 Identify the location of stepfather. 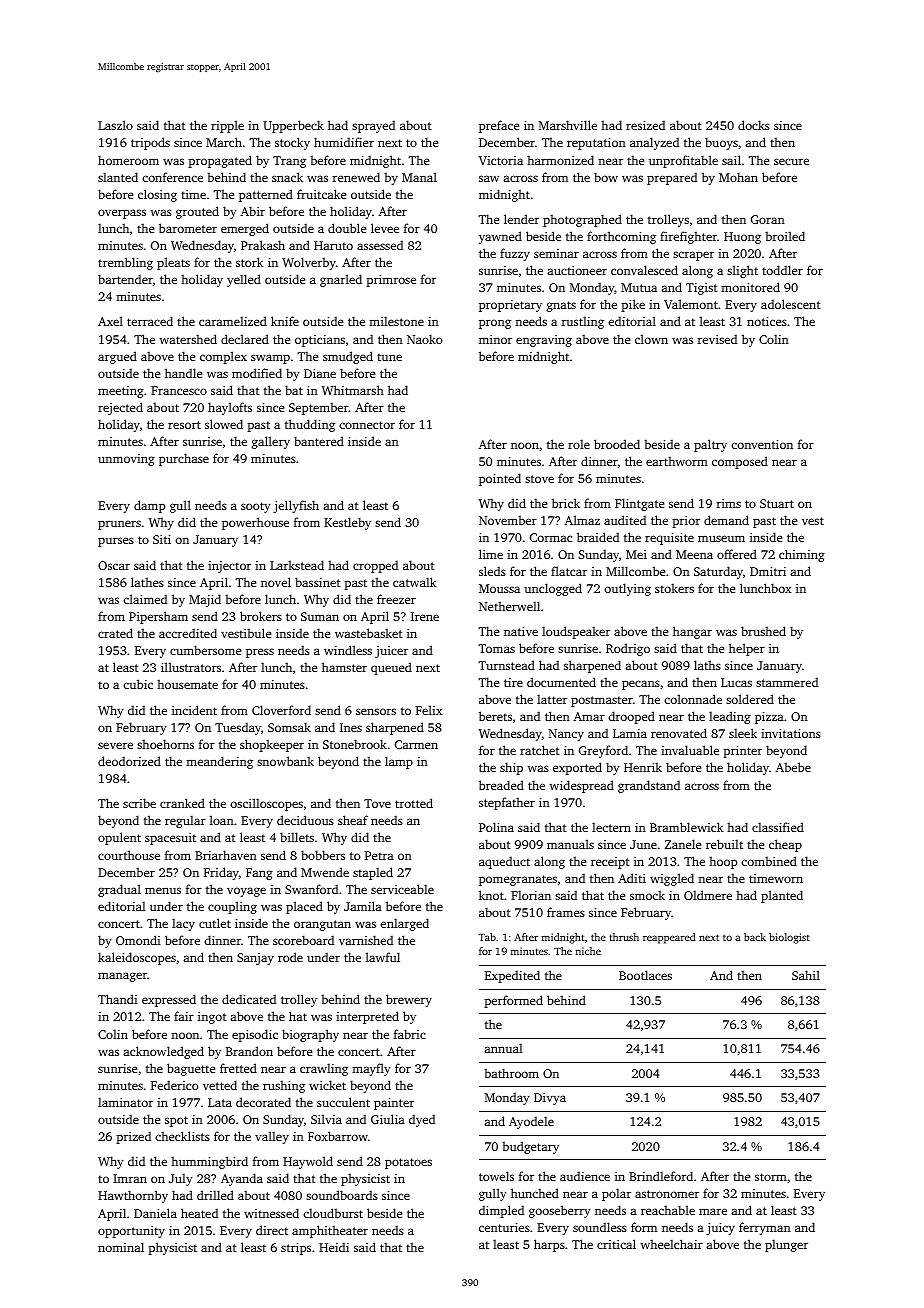
(507, 803).
